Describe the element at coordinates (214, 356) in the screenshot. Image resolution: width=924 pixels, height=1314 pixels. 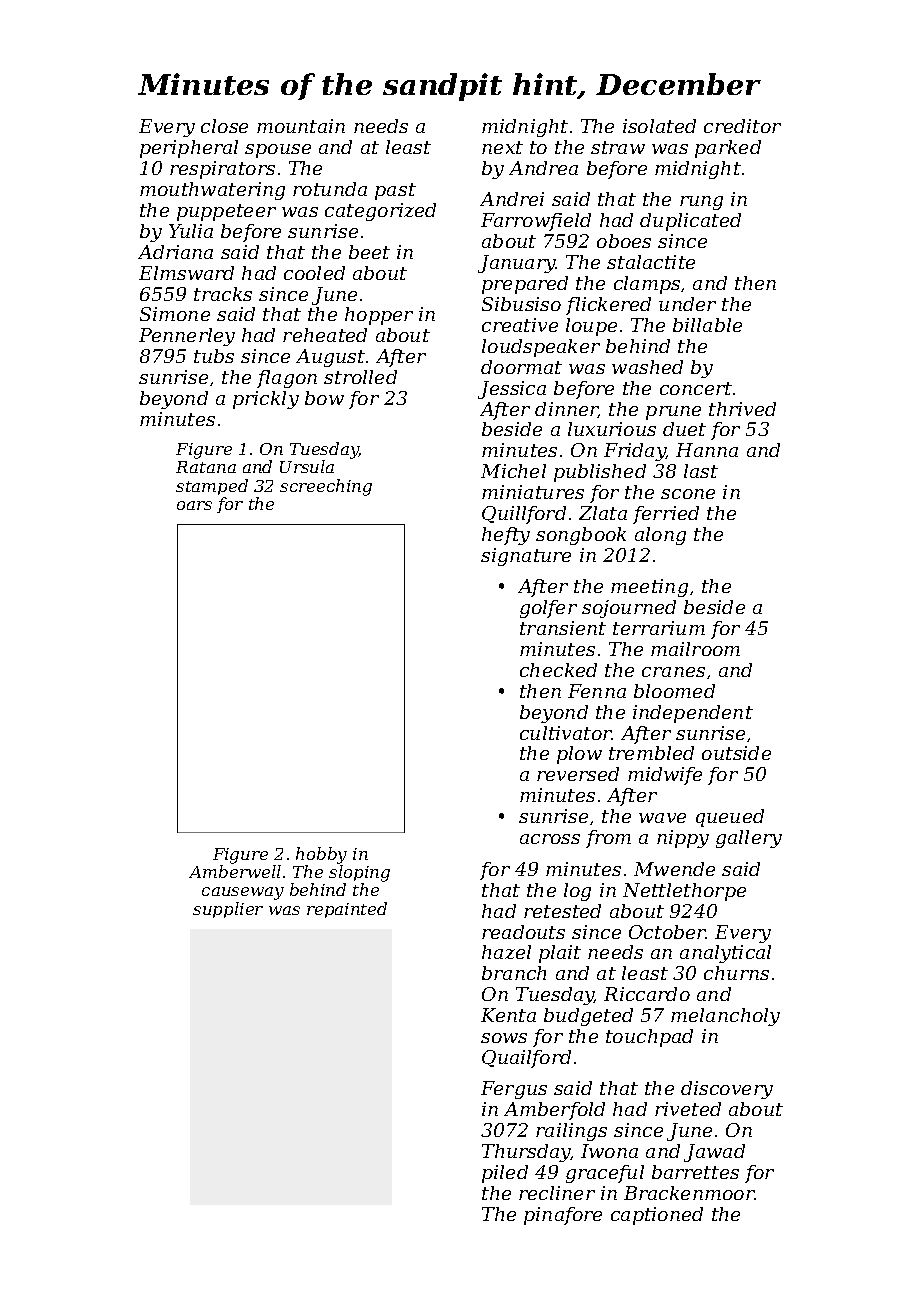
I see `tubs` at that location.
